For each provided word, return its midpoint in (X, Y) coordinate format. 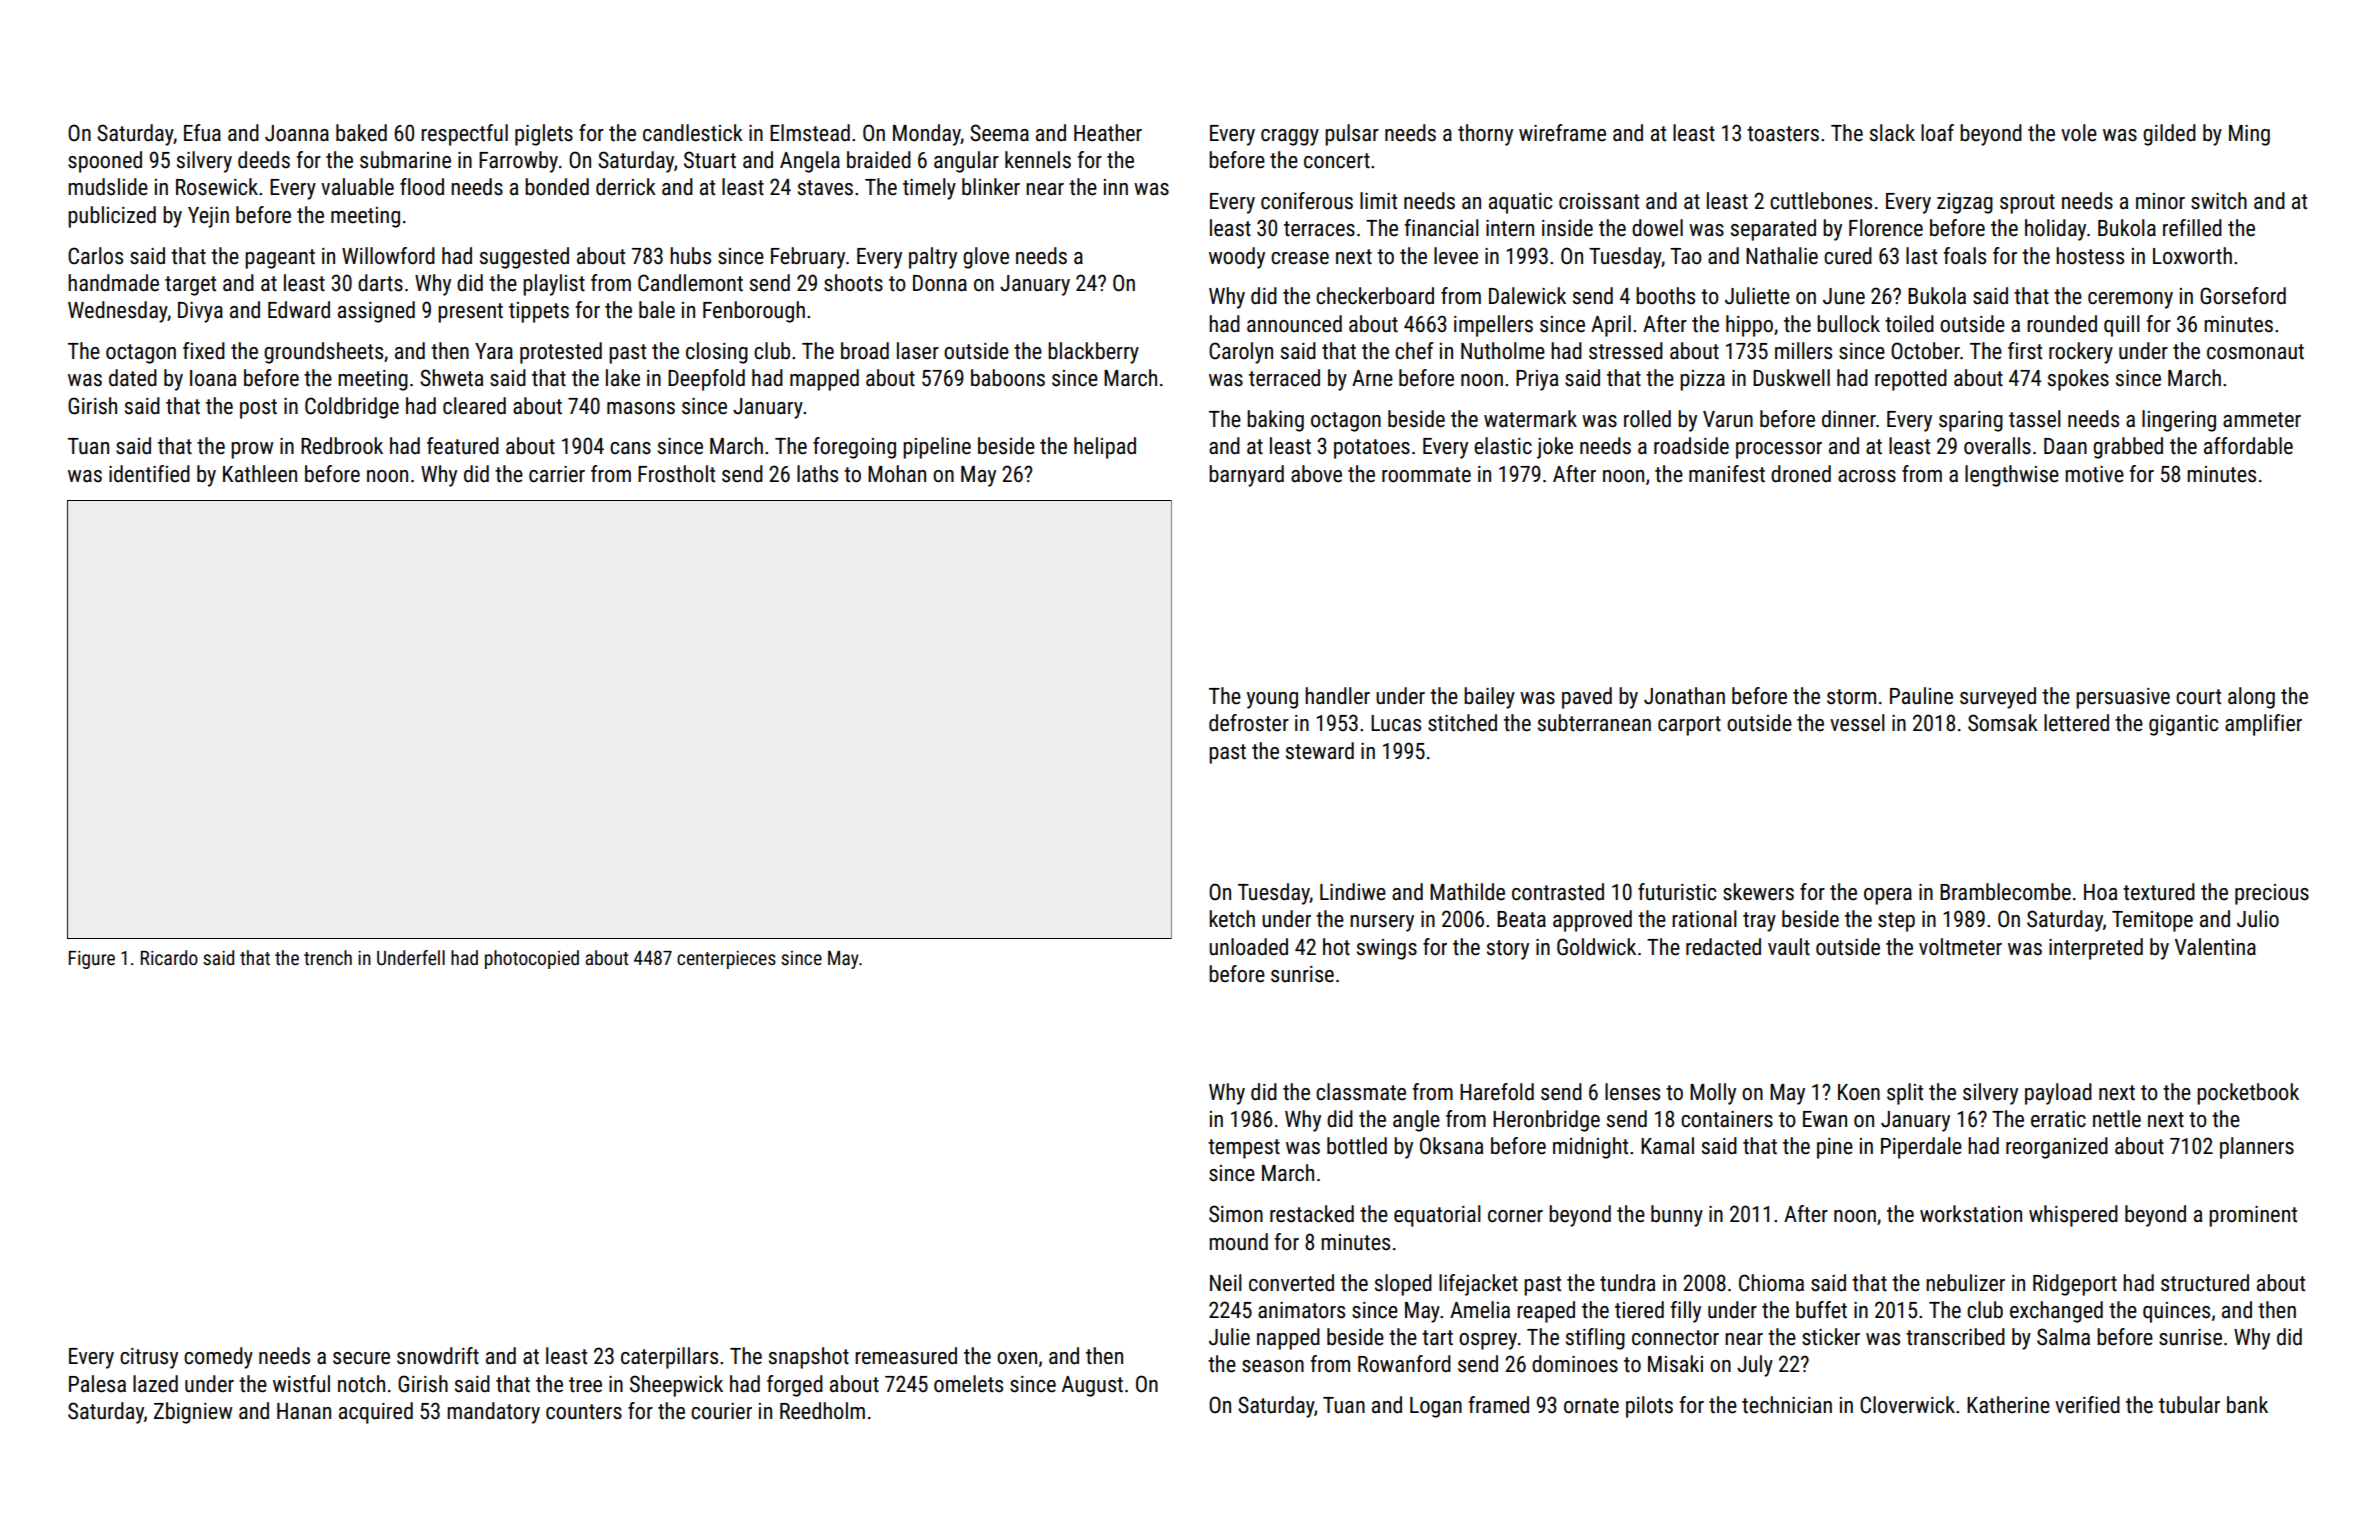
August (1092, 1386)
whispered (2073, 1216)
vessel (1857, 723)
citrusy (149, 1358)
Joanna (297, 133)
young (1272, 700)
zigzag (1965, 203)
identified (149, 474)
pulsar (1352, 135)
